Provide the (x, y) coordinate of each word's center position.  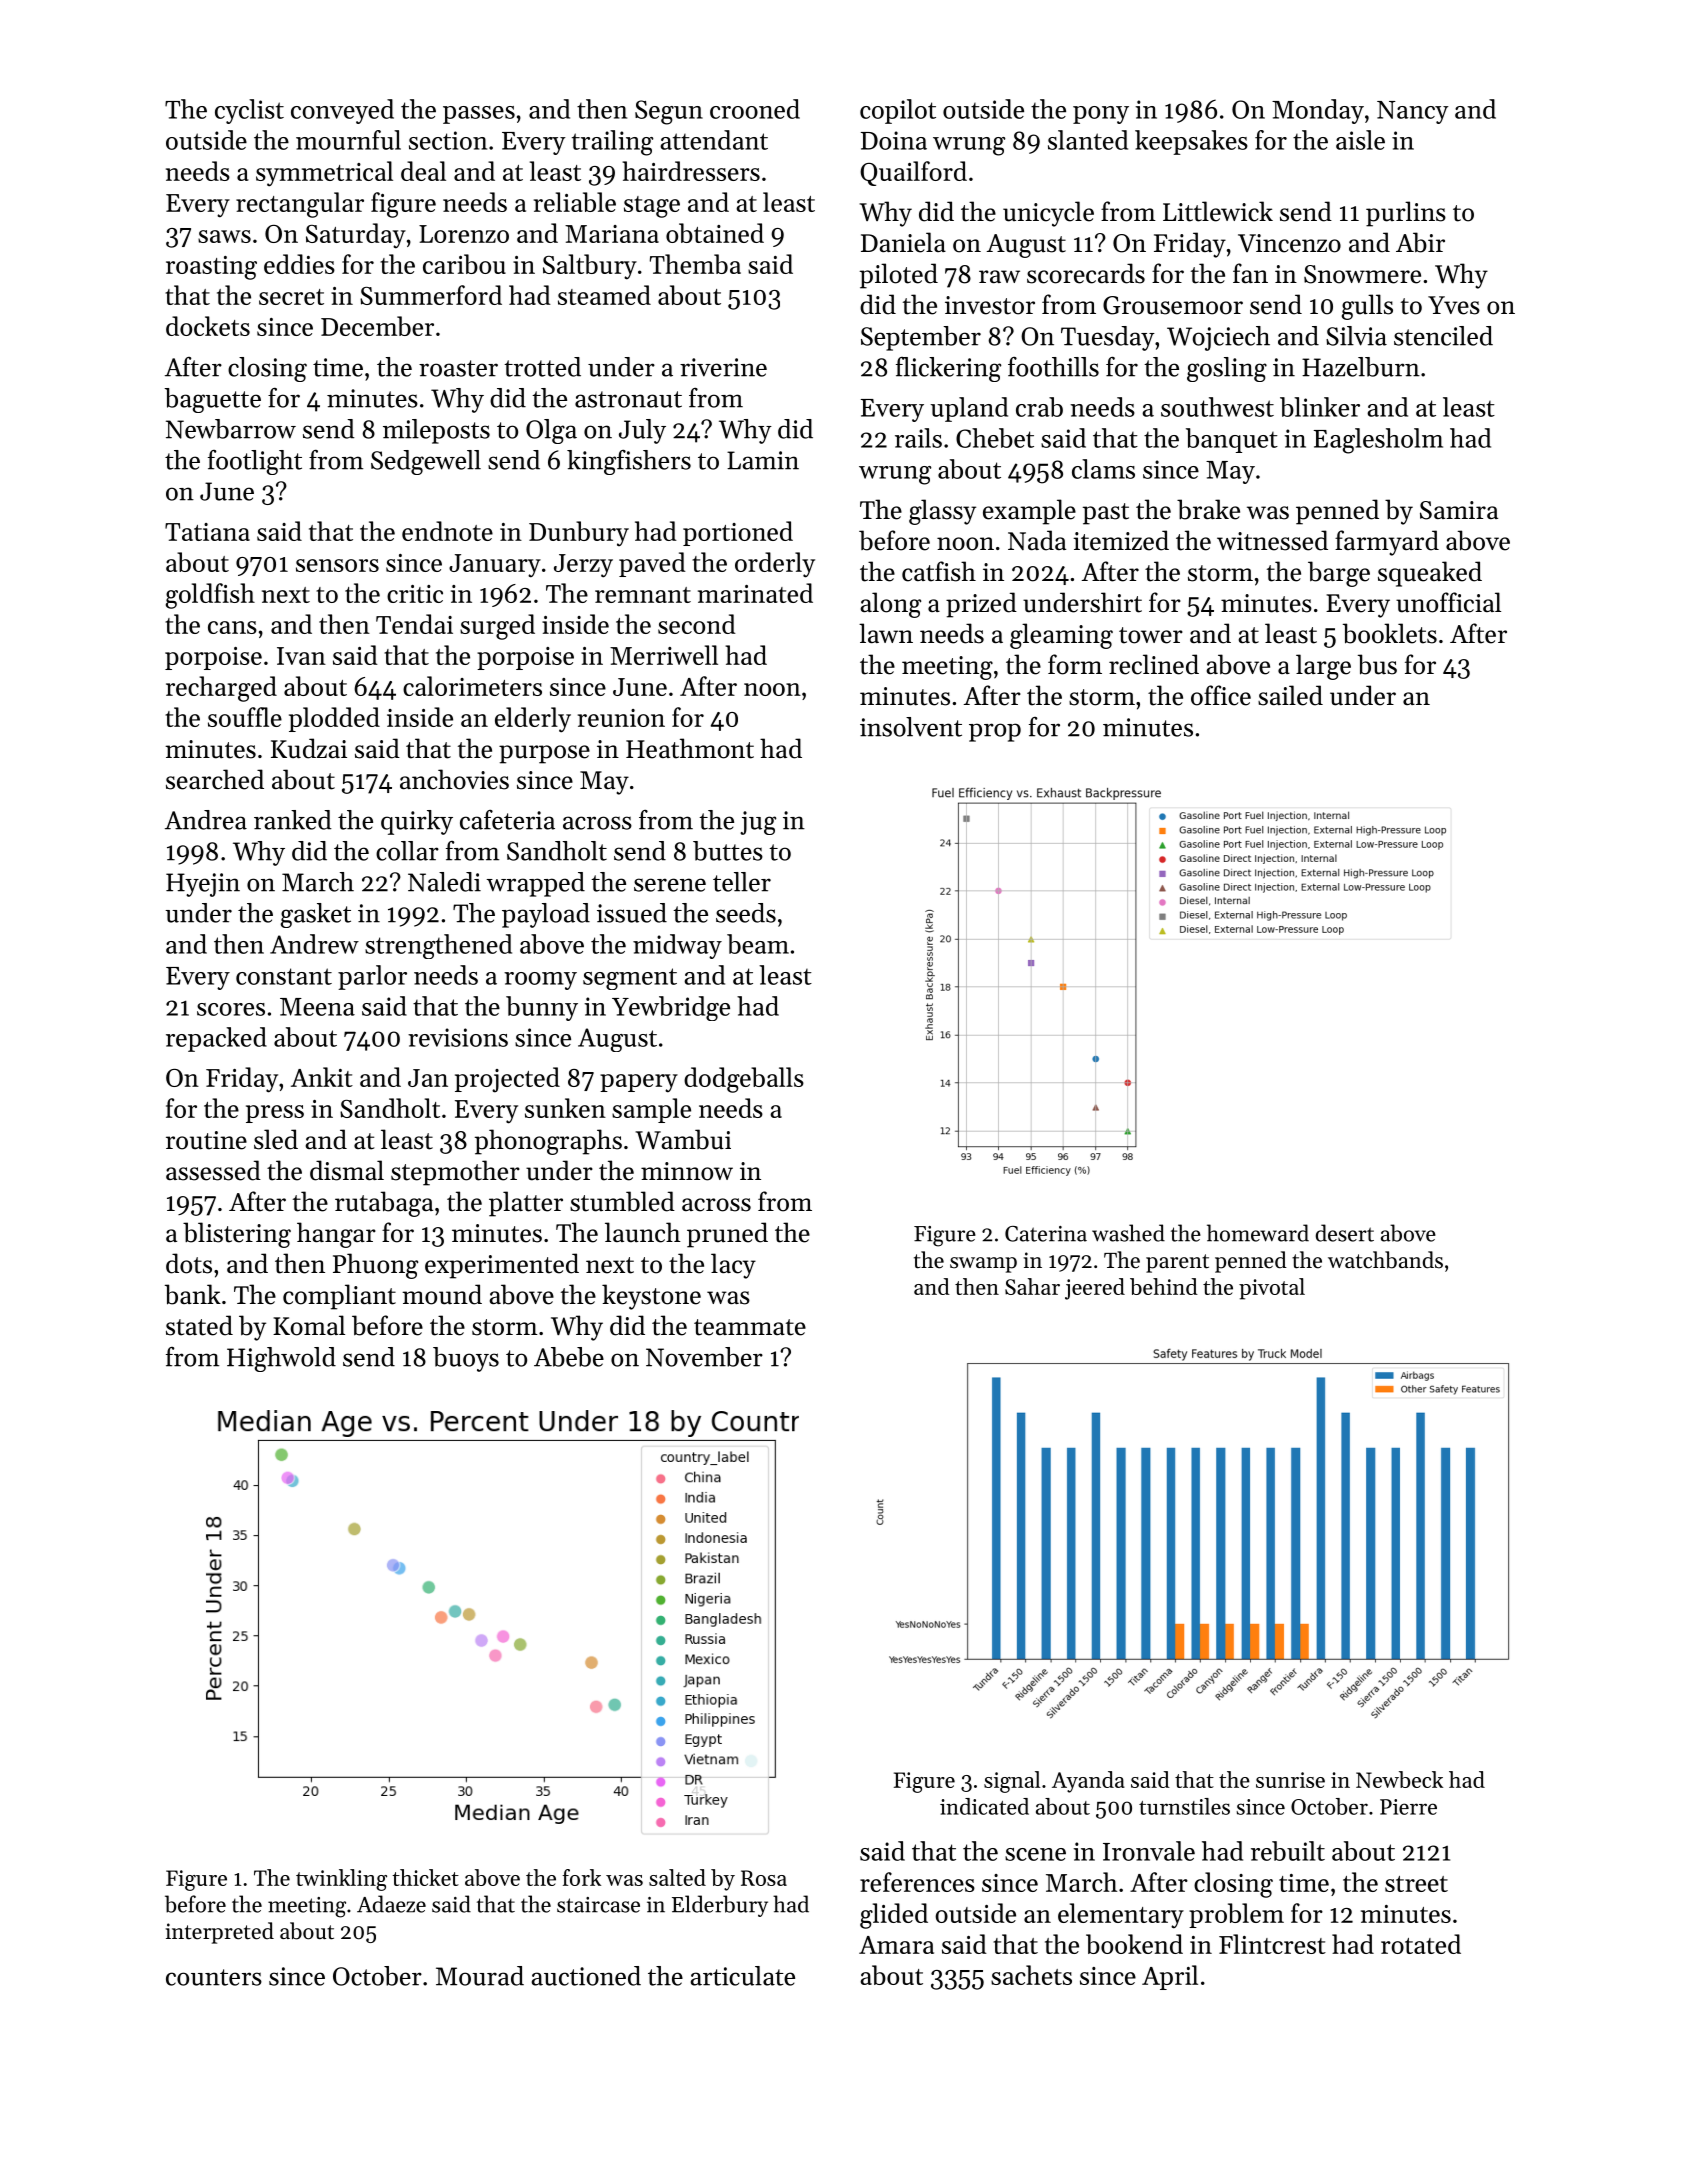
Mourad (480, 1976)
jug (758, 823)
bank (193, 1294)
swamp (983, 1265)
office (1221, 695)
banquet (1232, 440)
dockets (208, 326)
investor (990, 305)
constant (284, 976)
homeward (1258, 1233)
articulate (742, 1976)
